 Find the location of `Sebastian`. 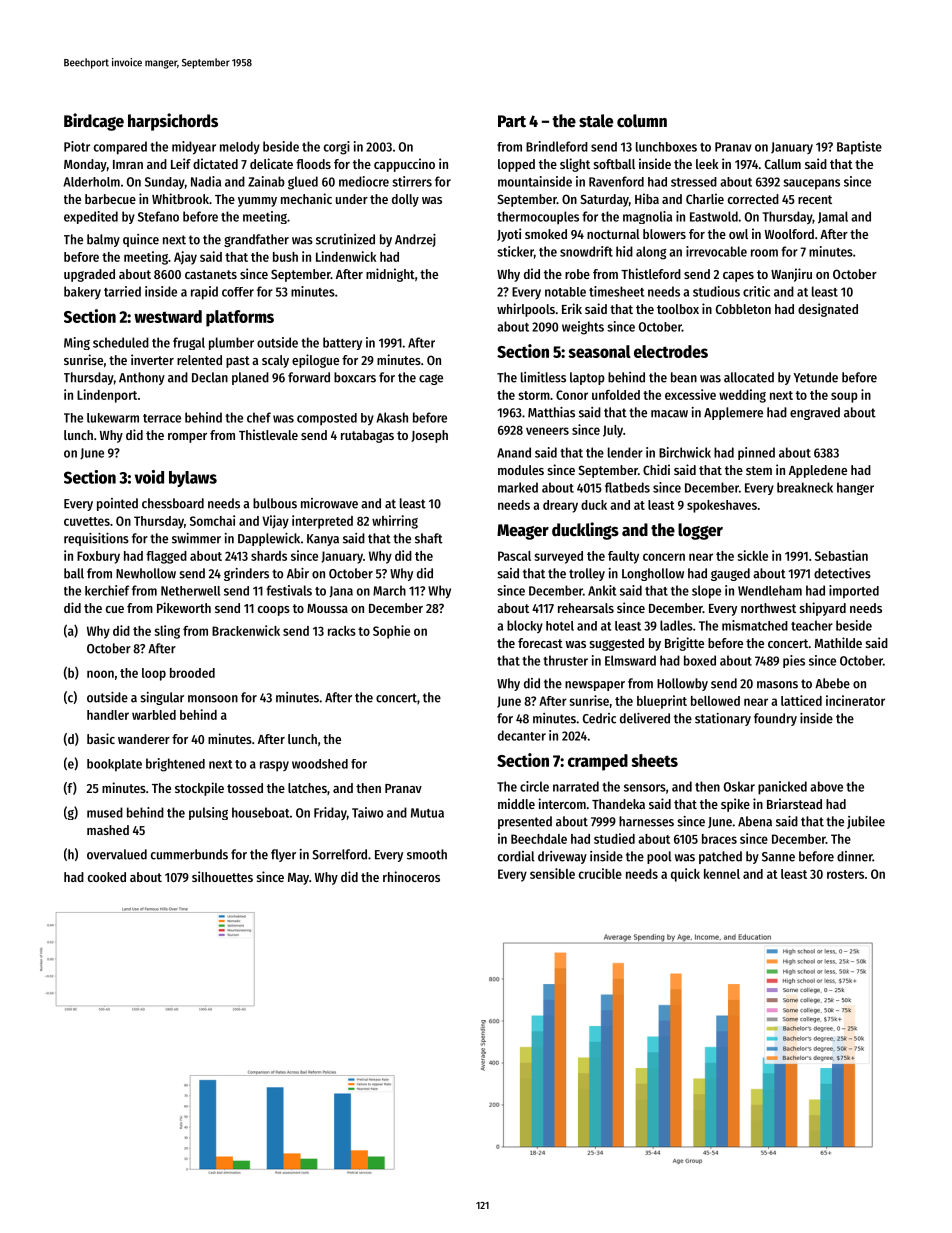

Sebastian is located at coordinates (841, 555).
